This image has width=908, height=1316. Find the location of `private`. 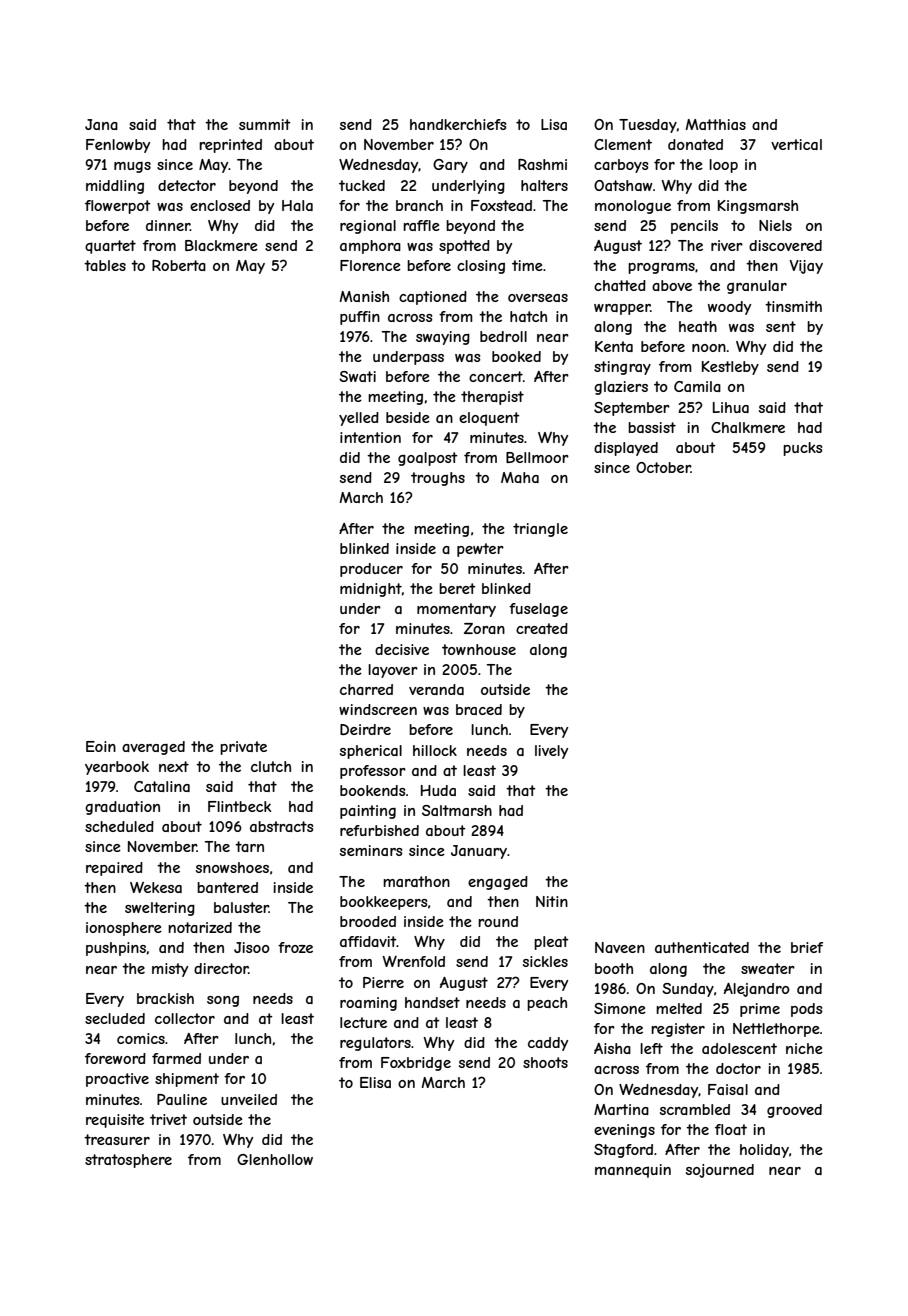

private is located at coordinates (243, 748).
